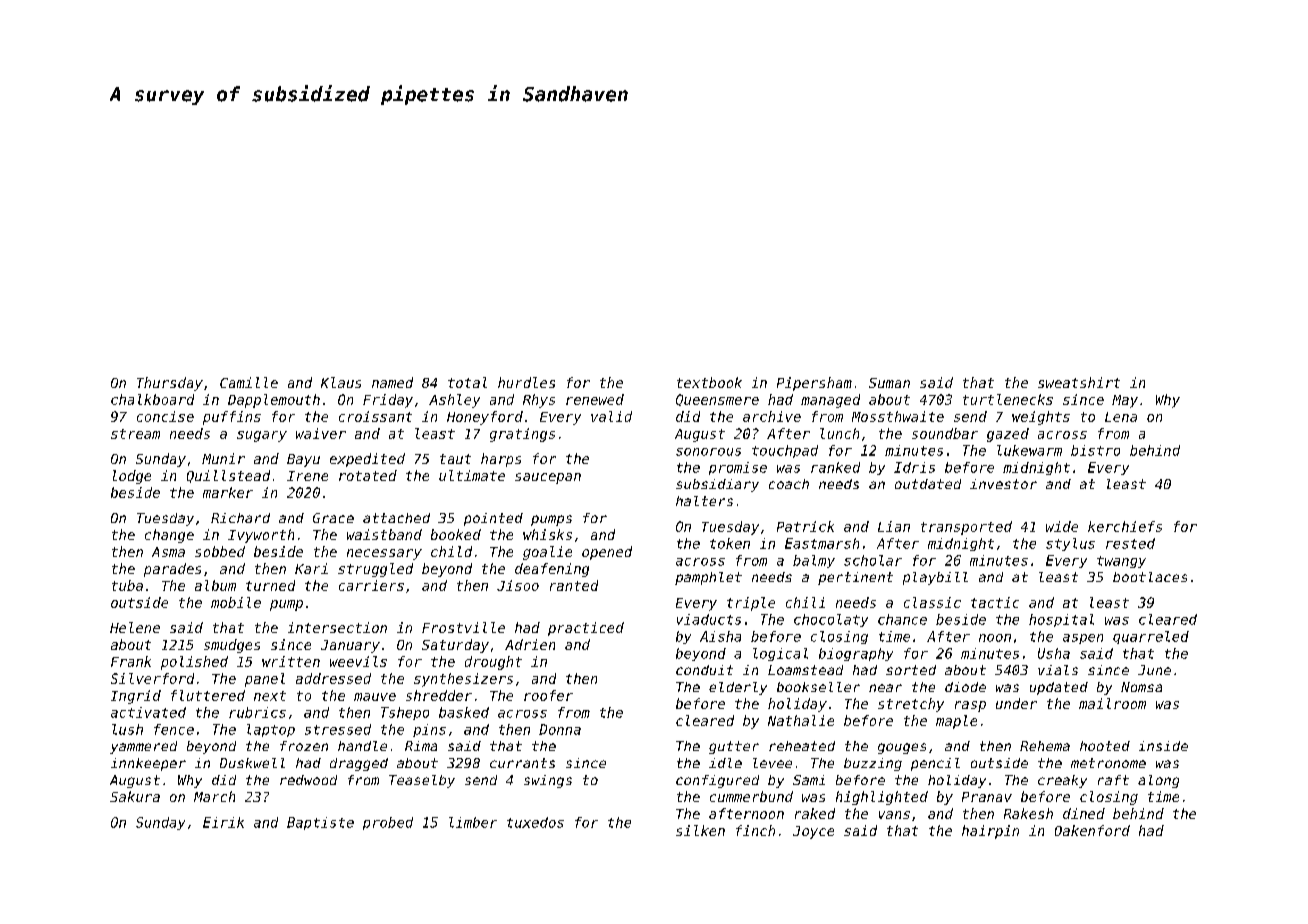  What do you see at coordinates (730, 543) in the screenshot?
I see `token` at bounding box center [730, 543].
